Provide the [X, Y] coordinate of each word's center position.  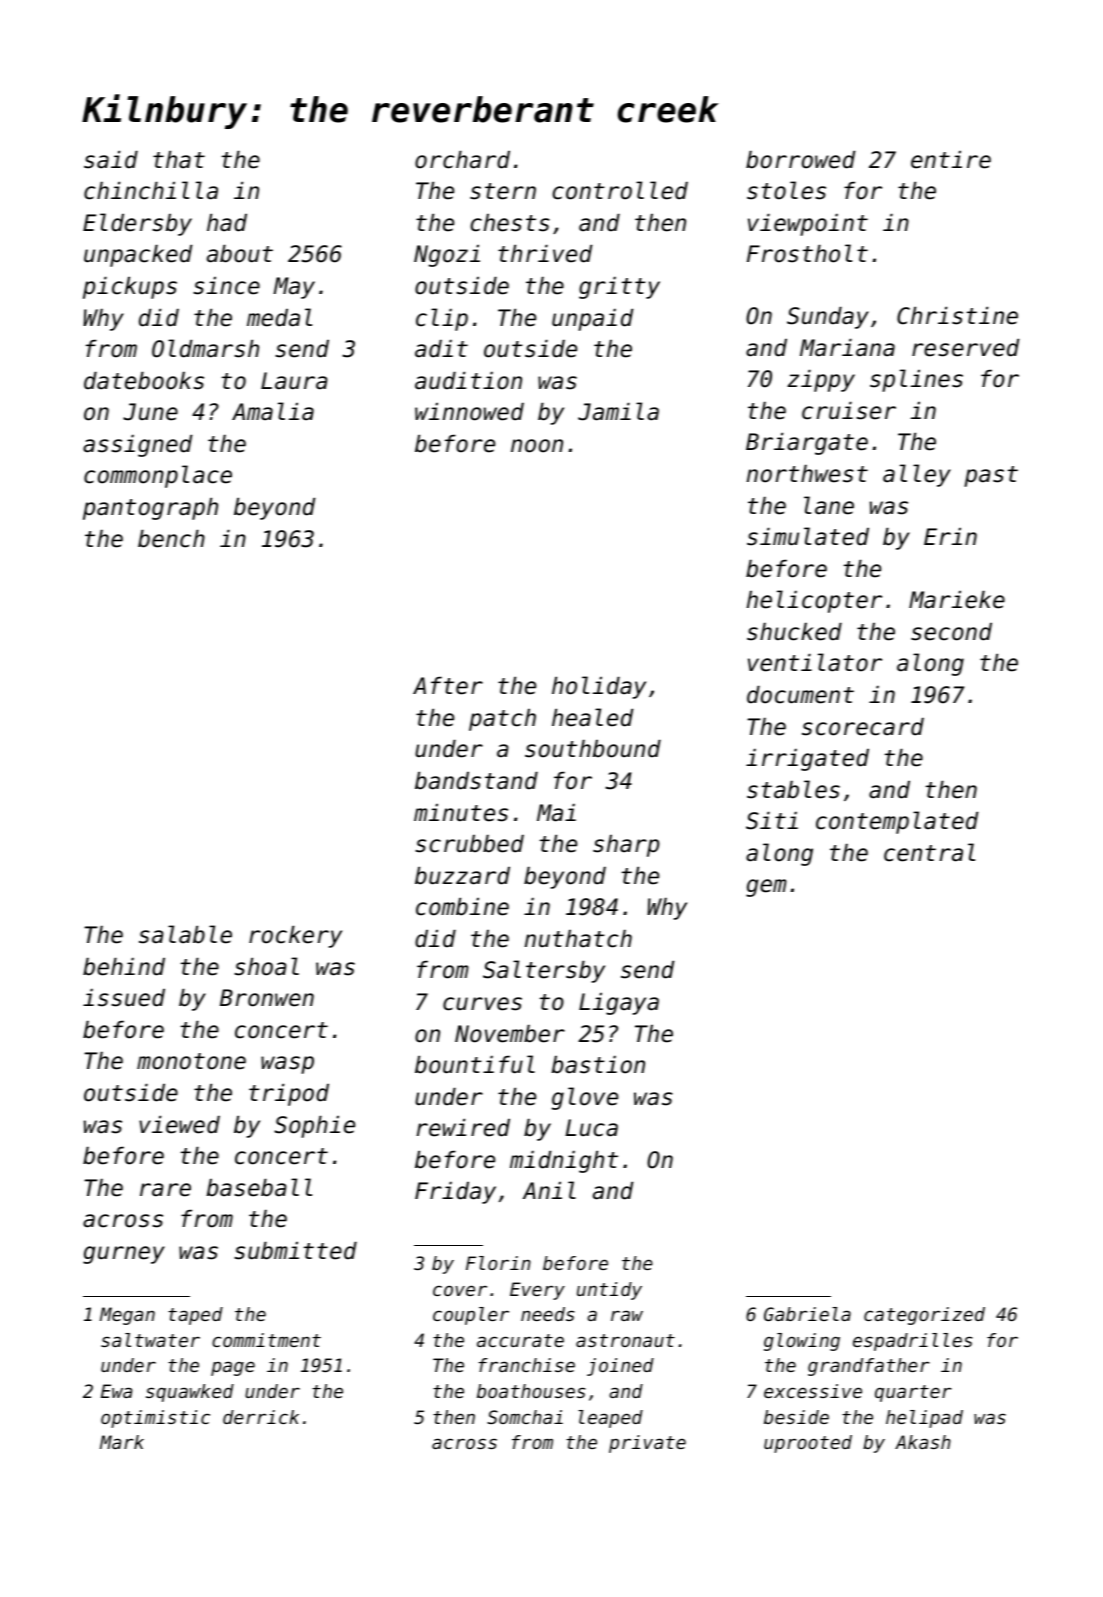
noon [537, 446]
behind [124, 966]
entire [951, 159]
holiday [599, 687]
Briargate [807, 443]
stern [503, 191]
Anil [549, 1190]
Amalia [273, 411]
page [233, 1368]
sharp [626, 845]
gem [766, 888]
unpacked [138, 255]
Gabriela [807, 1314]
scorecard [863, 726]
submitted [295, 1250]
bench [171, 538]
